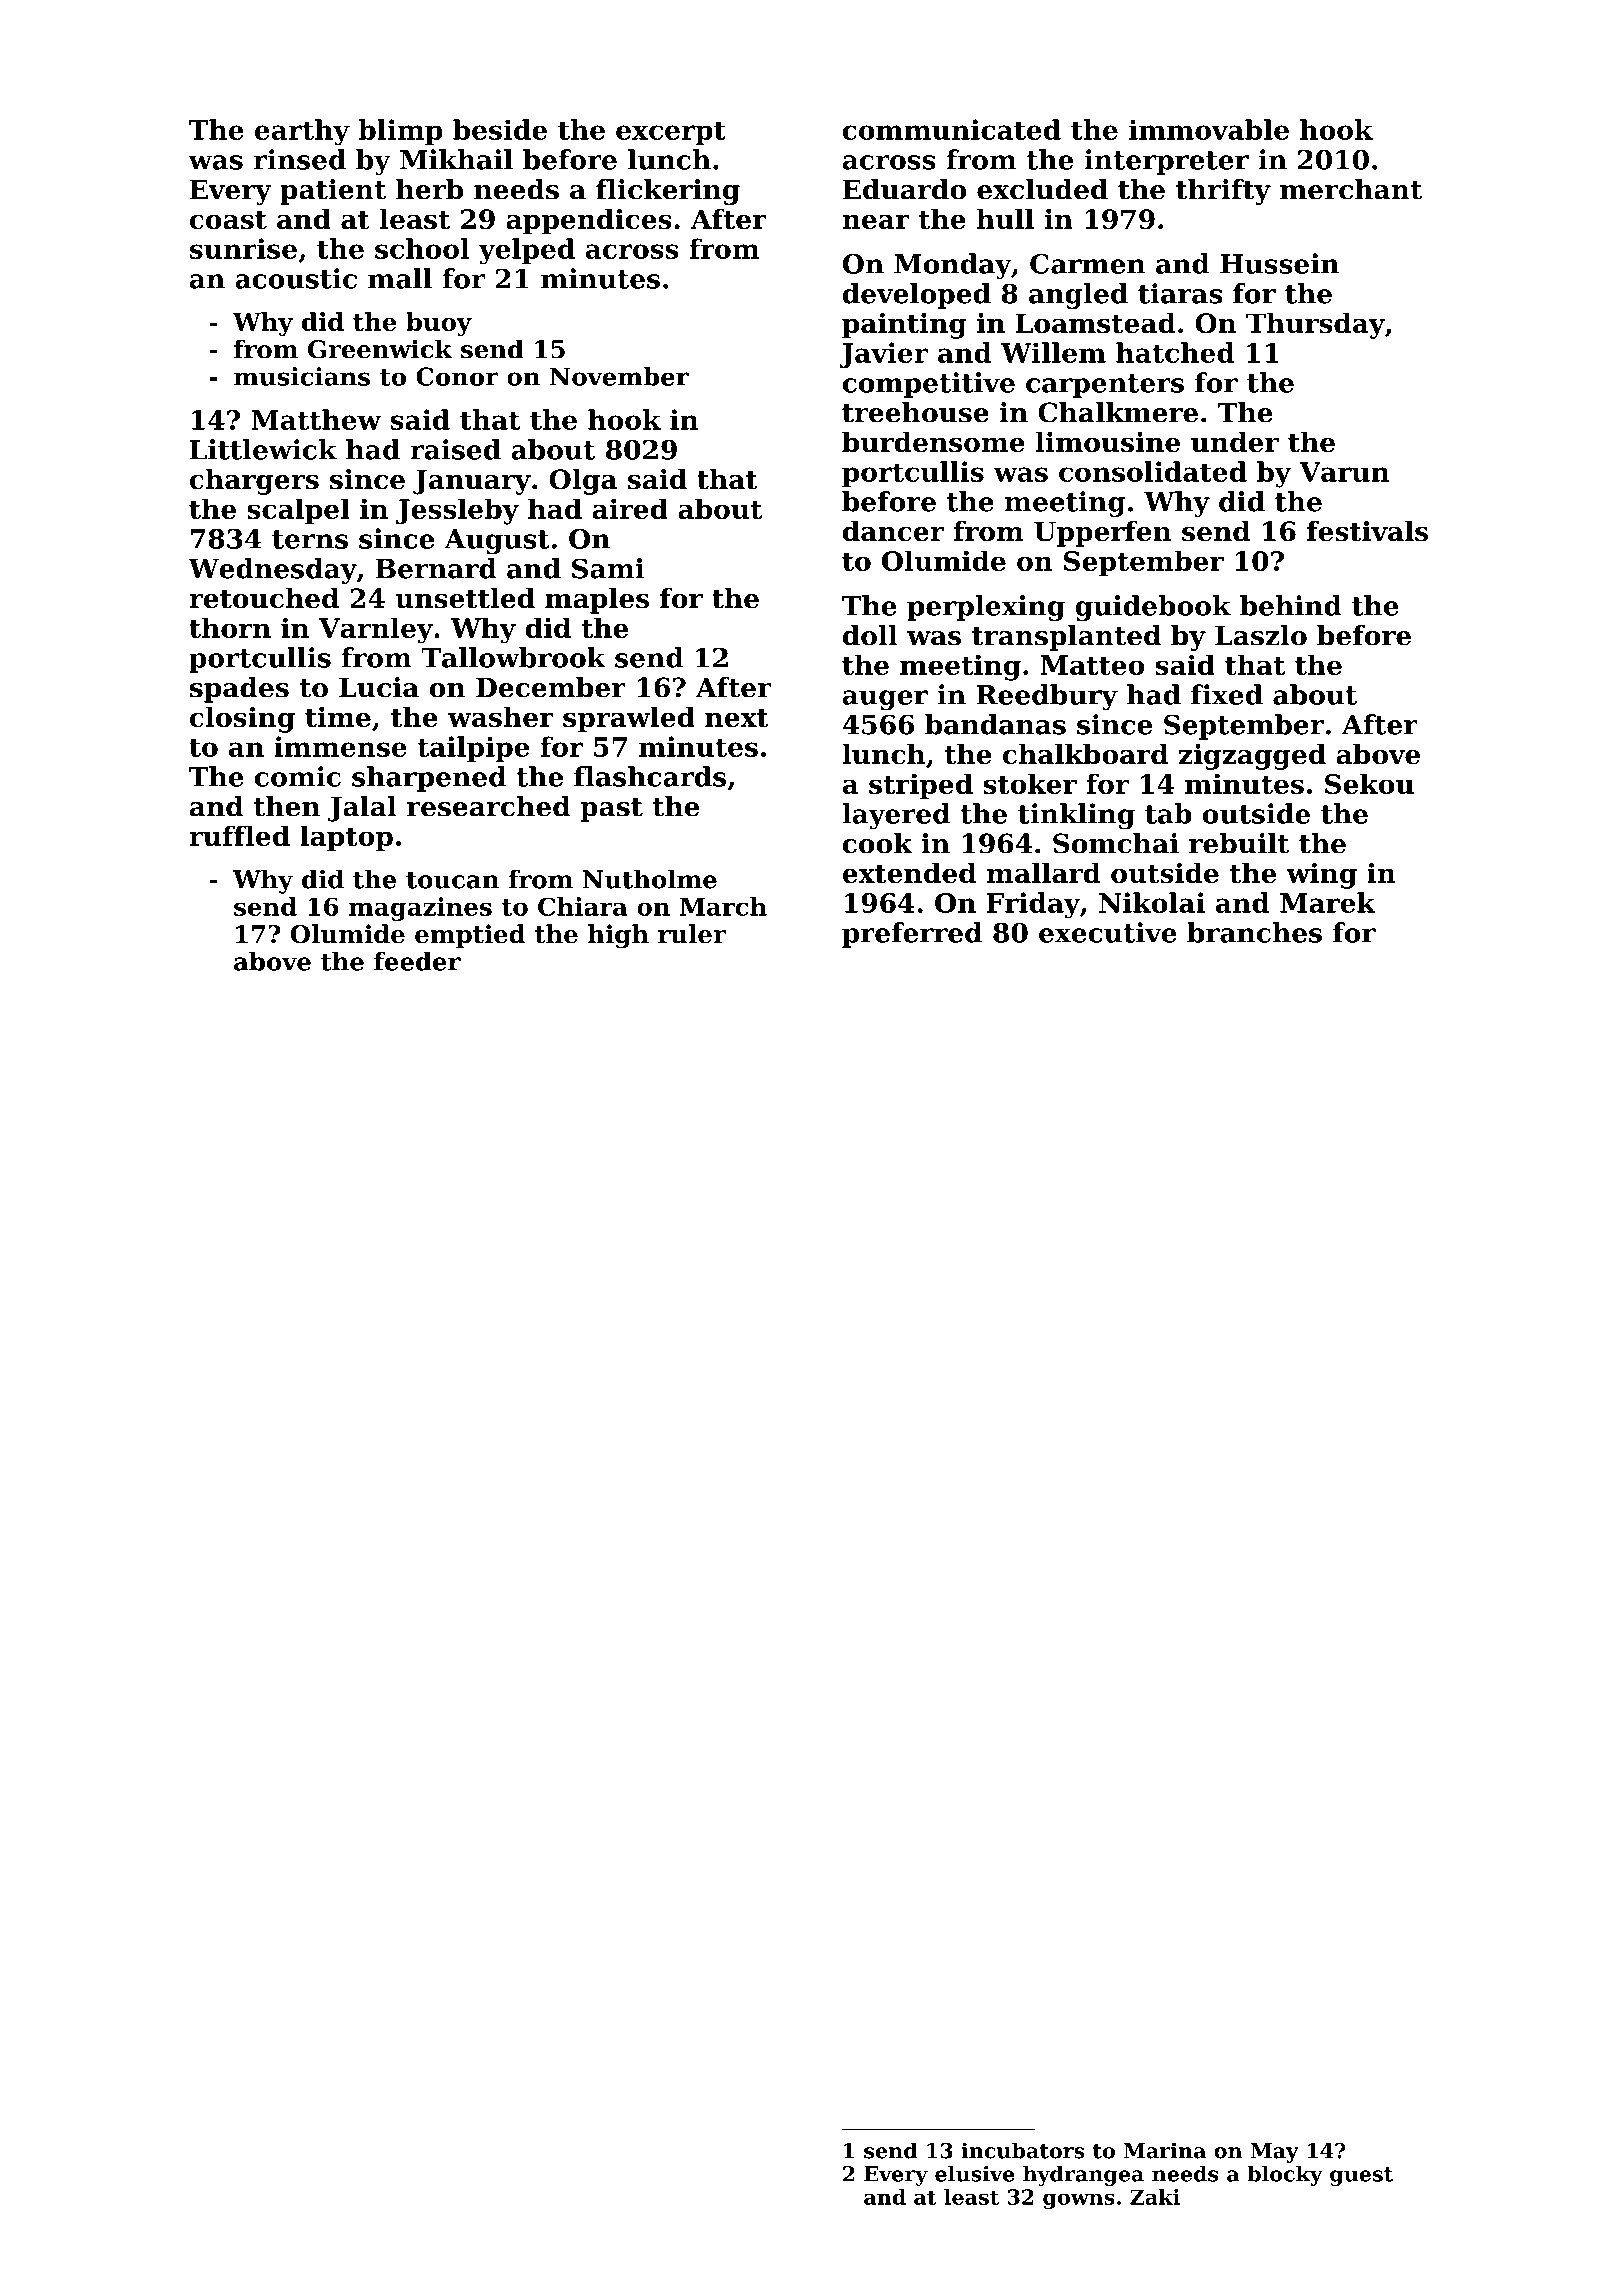 The width and height of the screenshot is (1620, 2292). What do you see at coordinates (995, 724) in the screenshot?
I see `bandanas` at bounding box center [995, 724].
